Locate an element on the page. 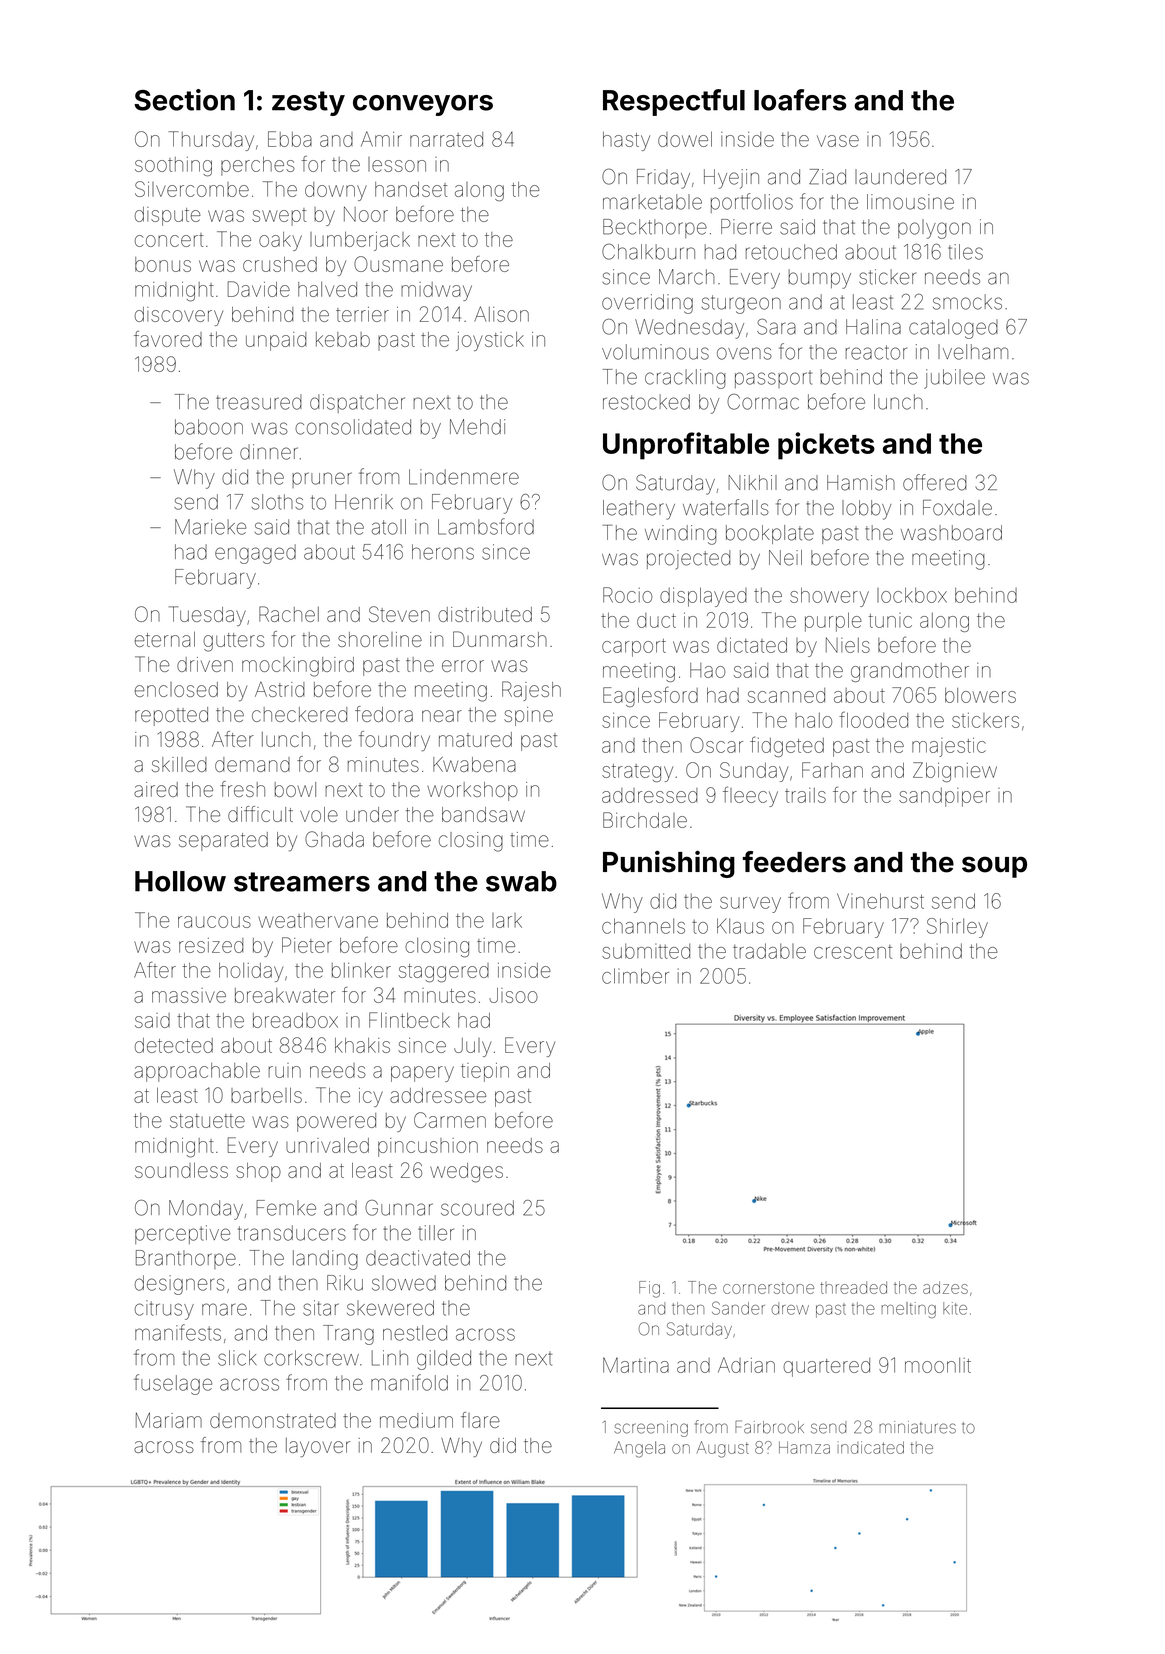  Jisoo is located at coordinates (513, 995).
